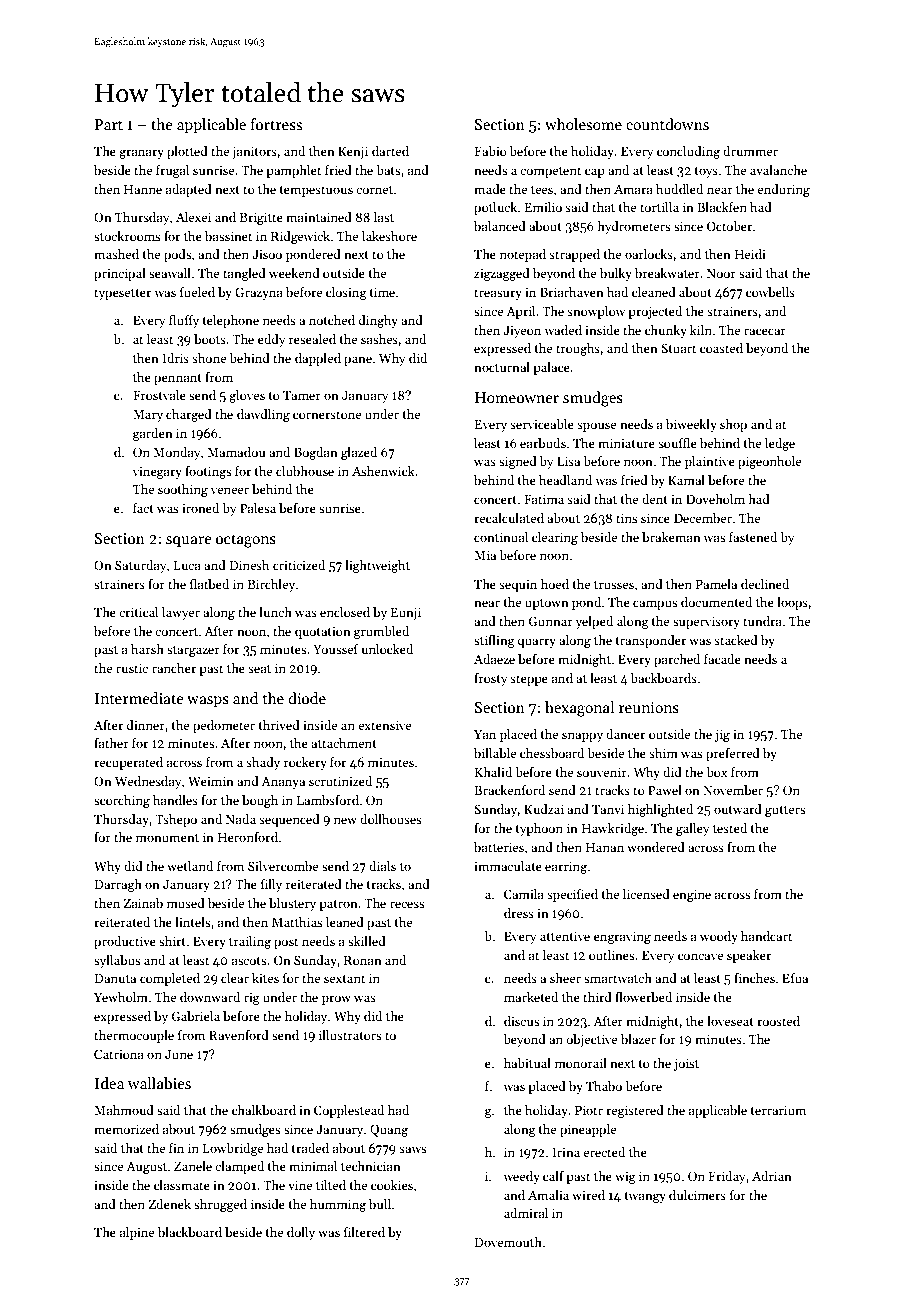  What do you see at coordinates (733, 754) in the document?
I see `preferred` at bounding box center [733, 754].
